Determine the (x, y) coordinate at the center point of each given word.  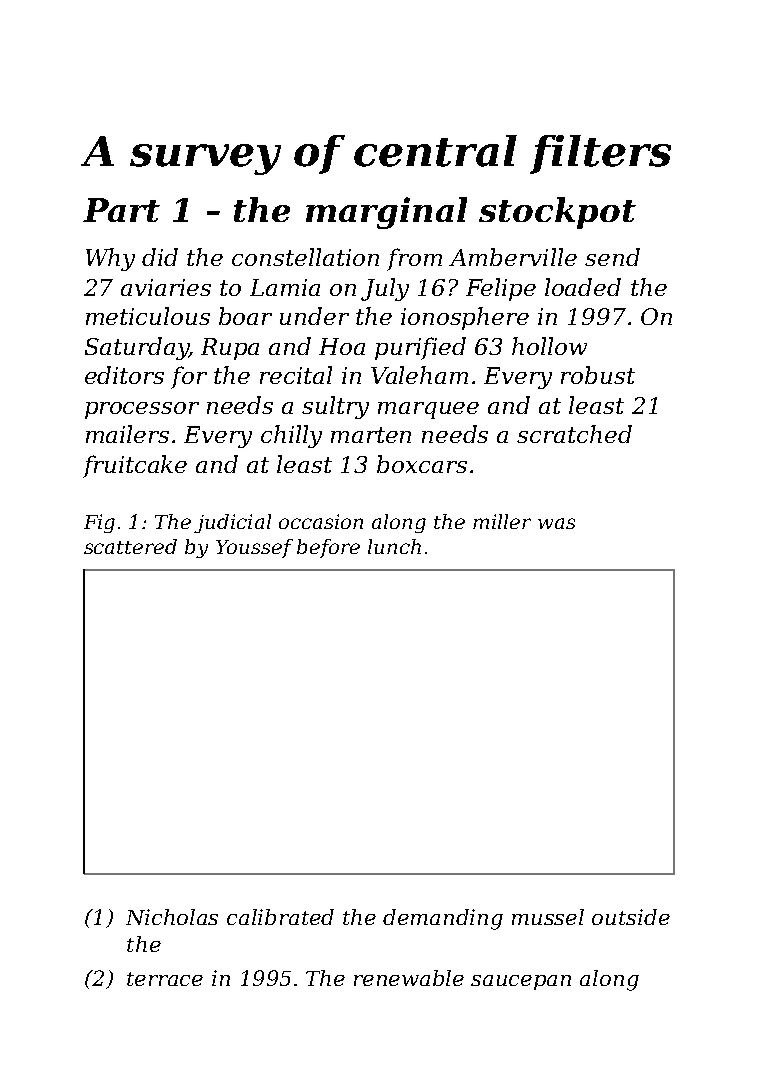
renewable (409, 978)
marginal (386, 213)
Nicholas (172, 917)
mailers (127, 434)
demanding (443, 919)
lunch (394, 546)
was (556, 523)
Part (121, 210)
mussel (548, 917)
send (612, 257)
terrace (165, 979)
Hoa (342, 346)
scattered (130, 546)
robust (598, 375)
